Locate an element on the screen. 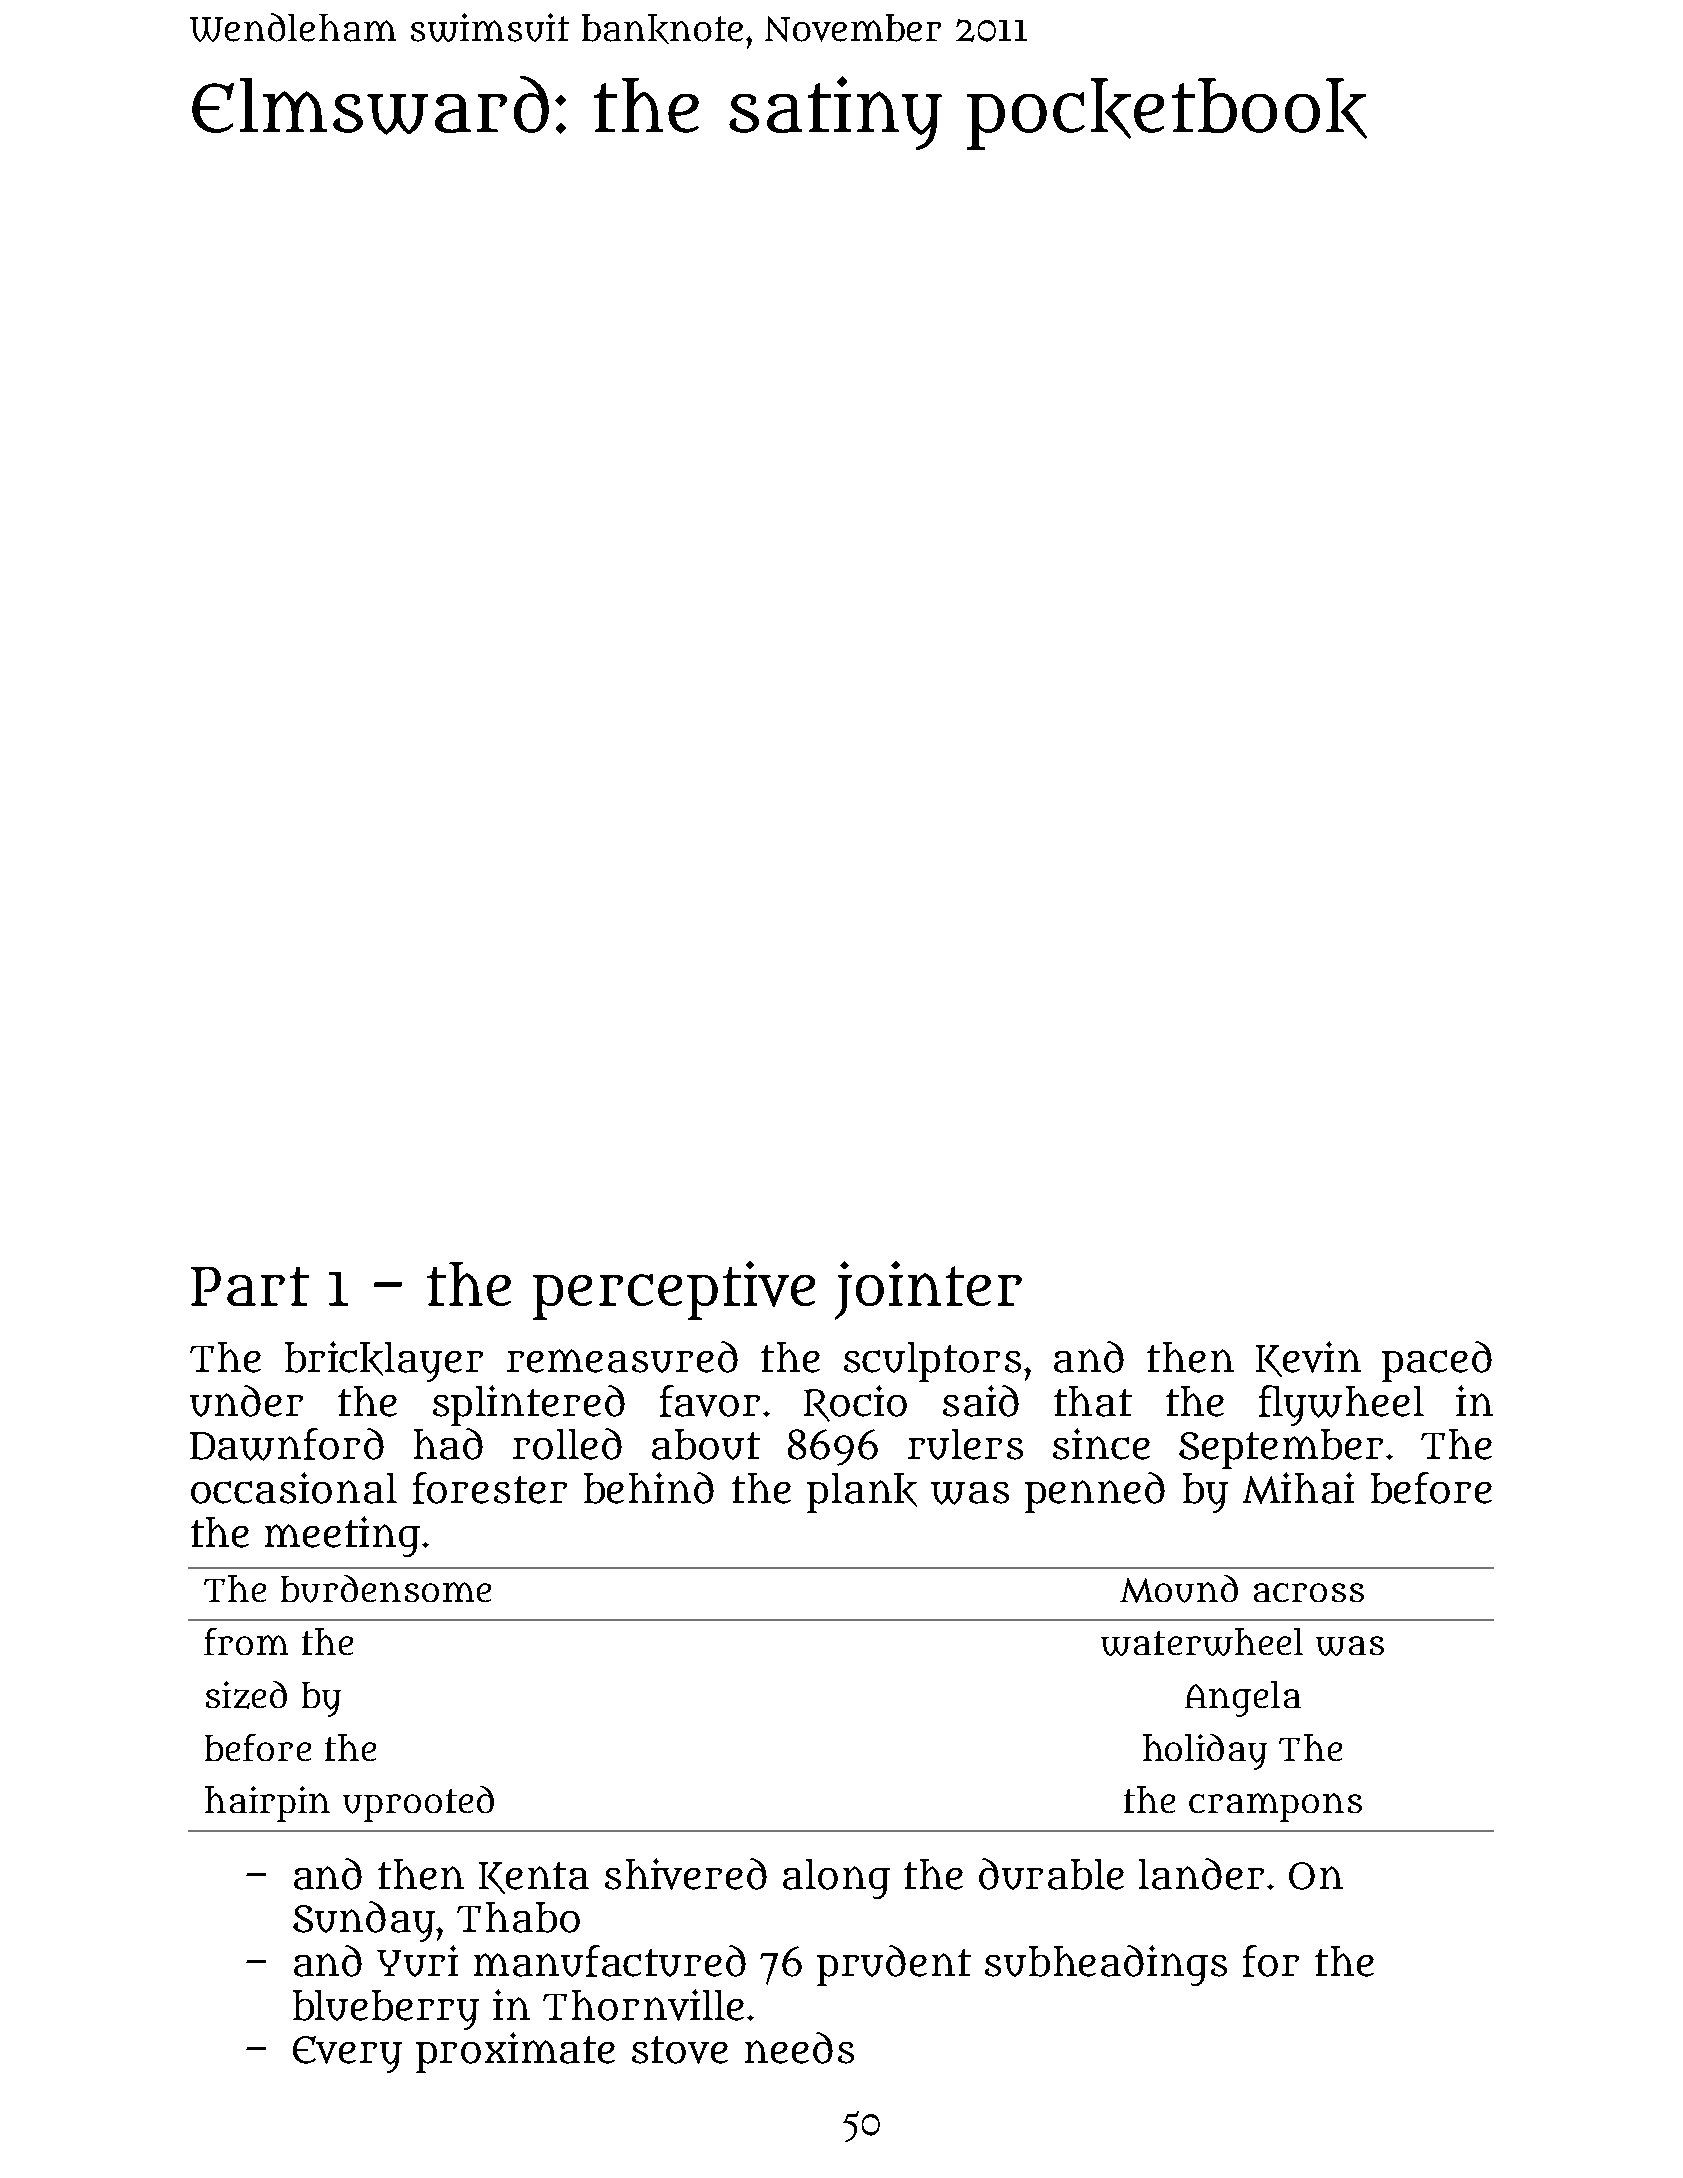  shivered is located at coordinates (686, 1874).
